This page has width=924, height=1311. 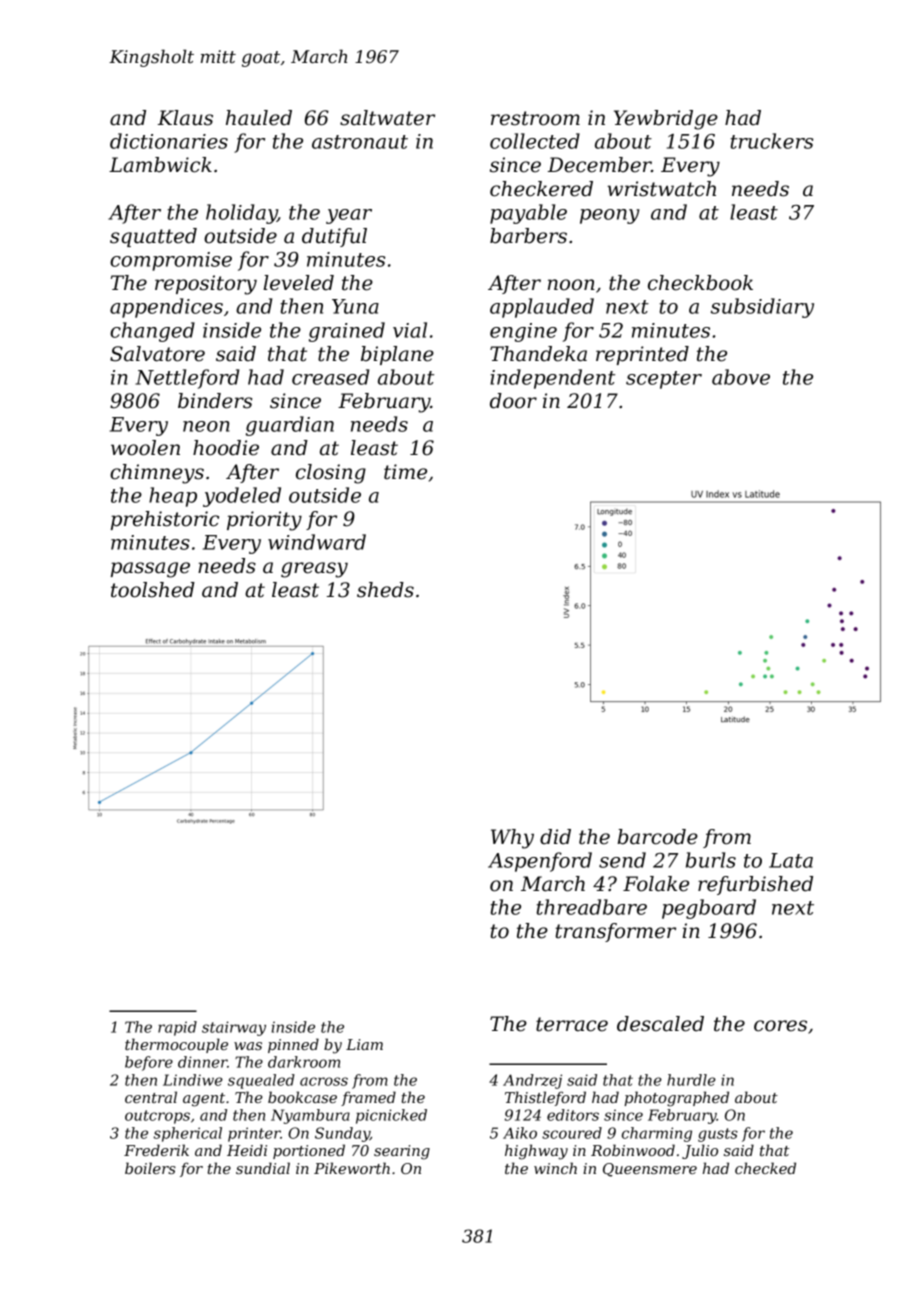 I want to click on Lata, so click(x=791, y=860).
